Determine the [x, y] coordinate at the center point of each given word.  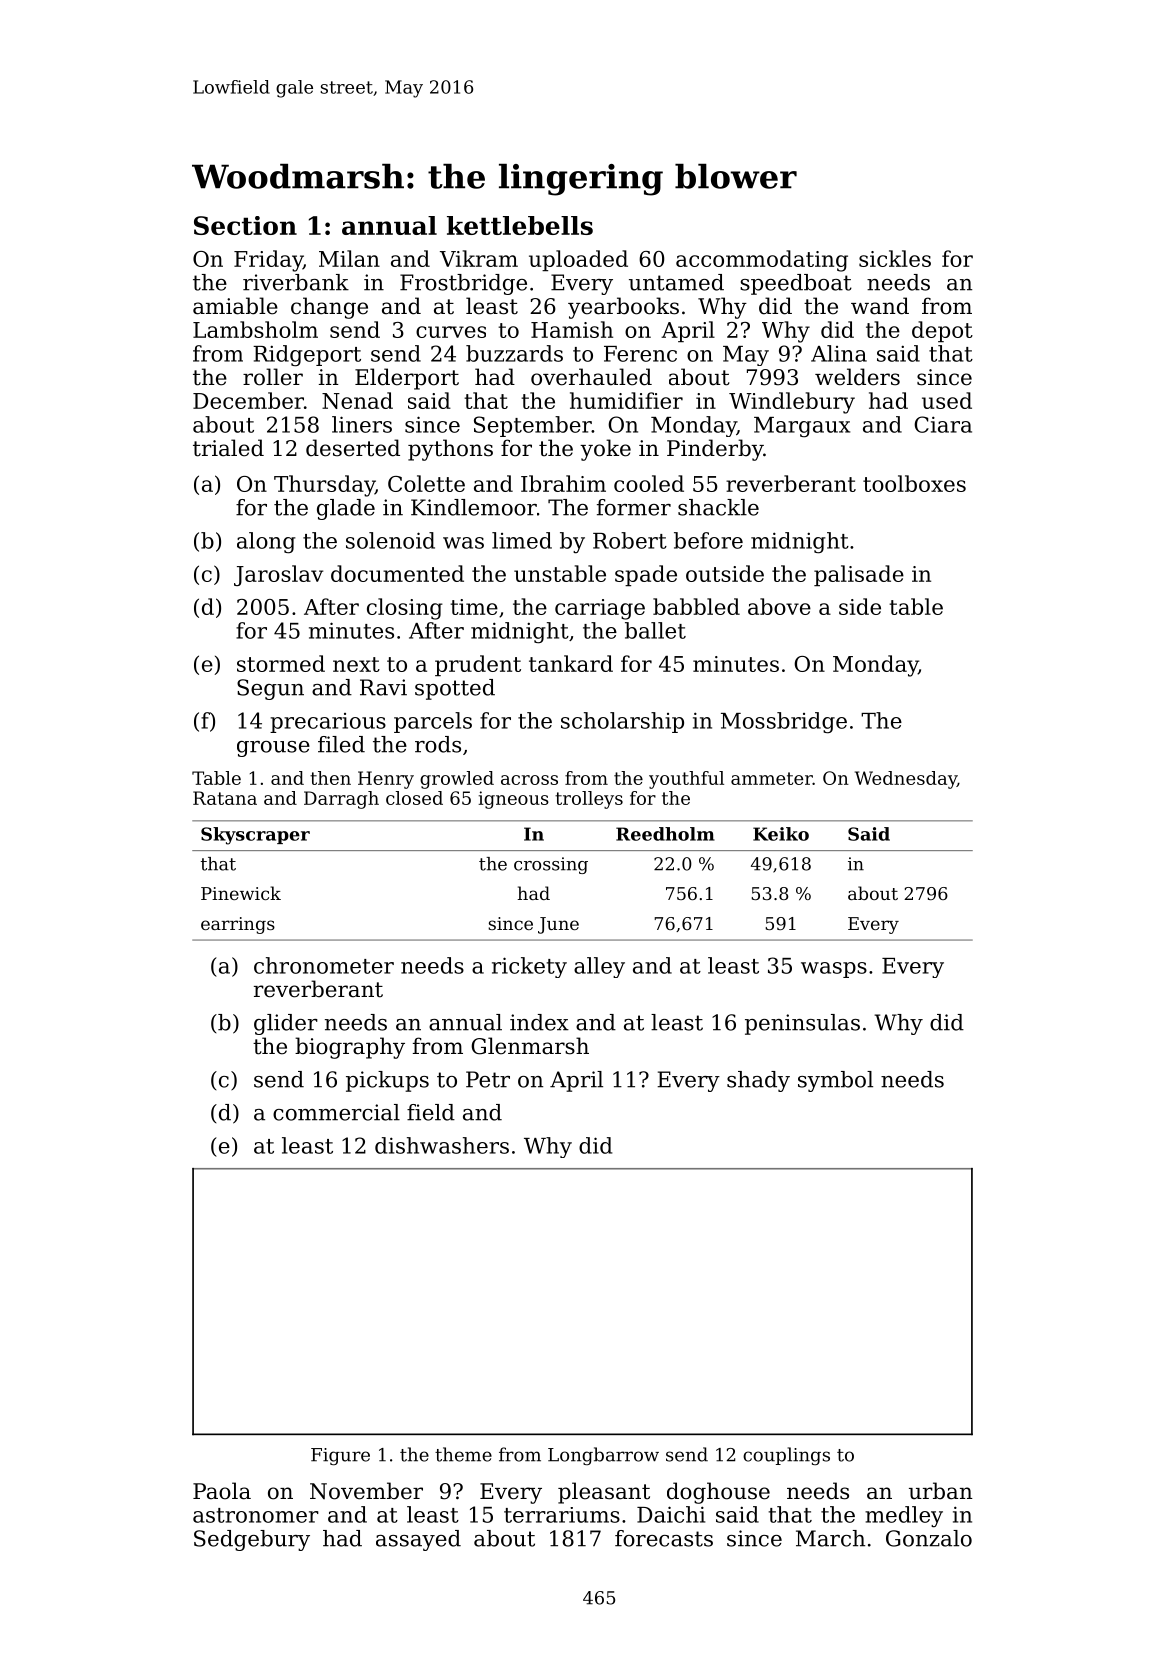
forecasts [664, 1538]
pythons [450, 450]
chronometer [324, 965]
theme [463, 1454]
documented [397, 573]
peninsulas [802, 1024]
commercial [336, 1112]
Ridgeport [307, 356]
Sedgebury [252, 1540]
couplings [786, 1456]
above [779, 606]
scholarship [622, 722]
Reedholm [665, 834]
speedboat [796, 284]
